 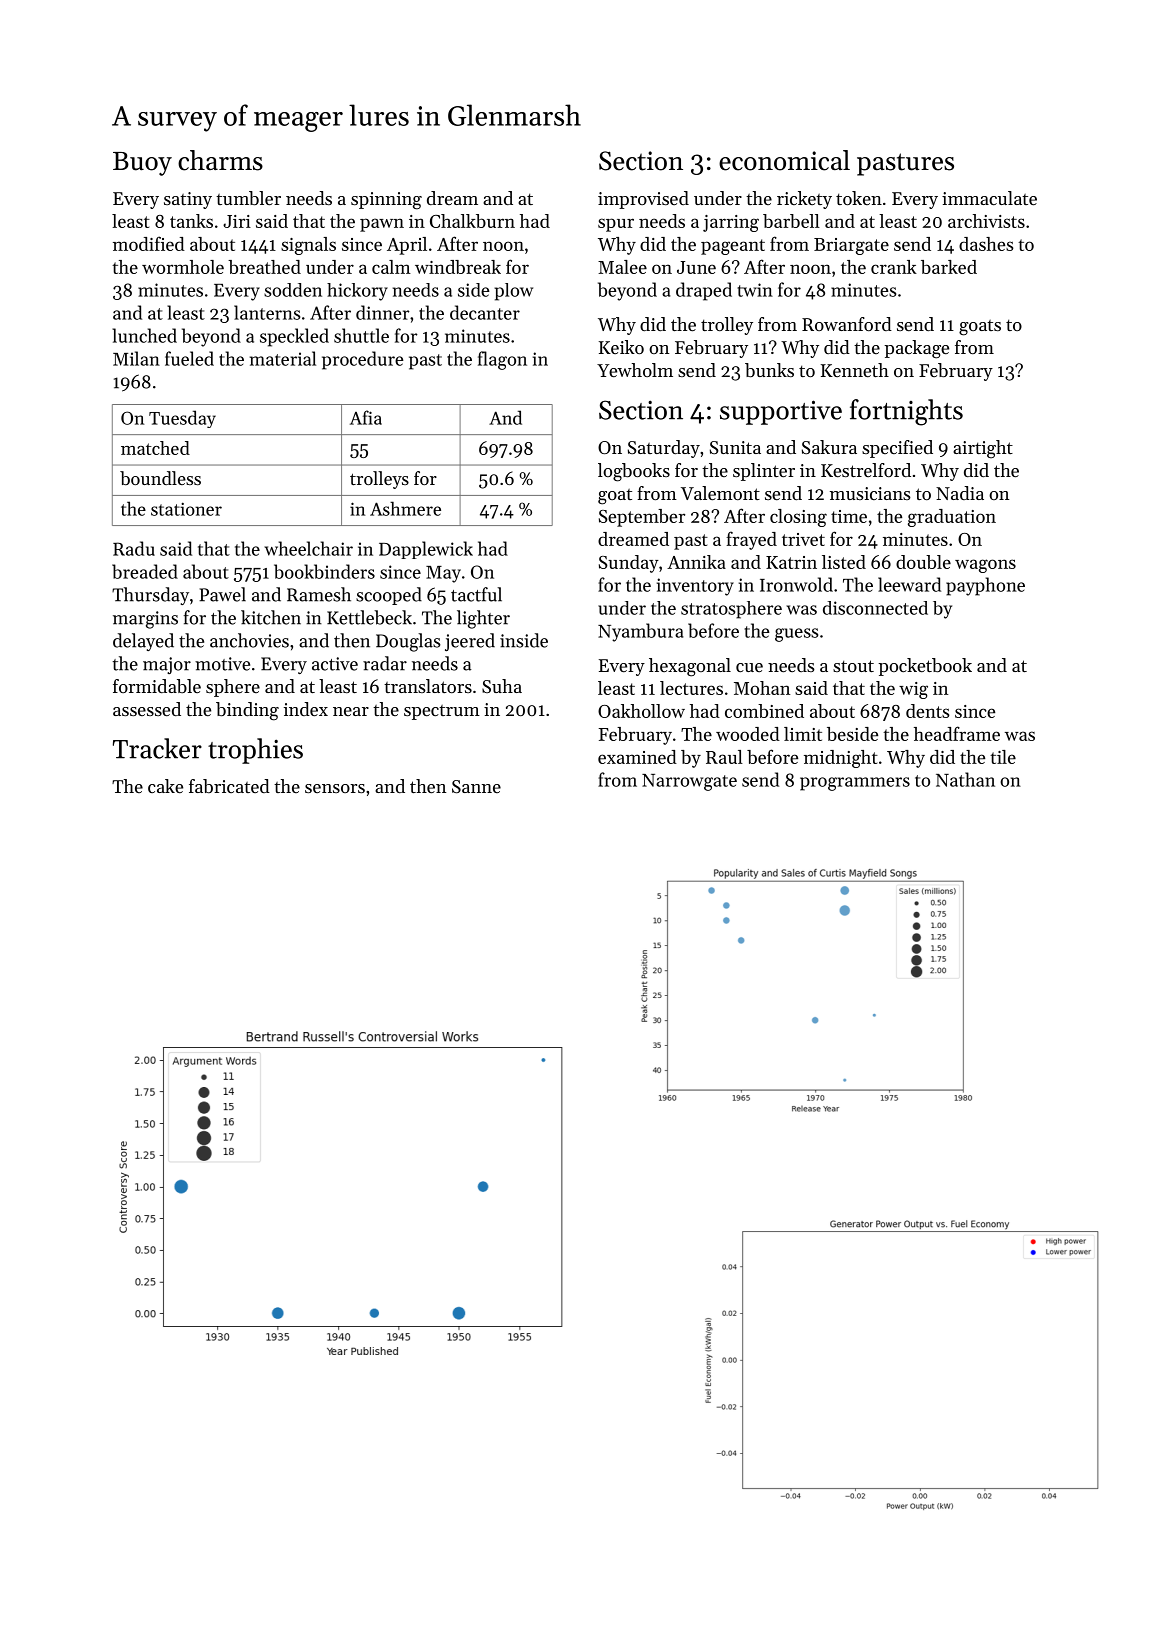 What do you see at coordinates (157, 748) in the image?
I see `Tracker` at bounding box center [157, 748].
